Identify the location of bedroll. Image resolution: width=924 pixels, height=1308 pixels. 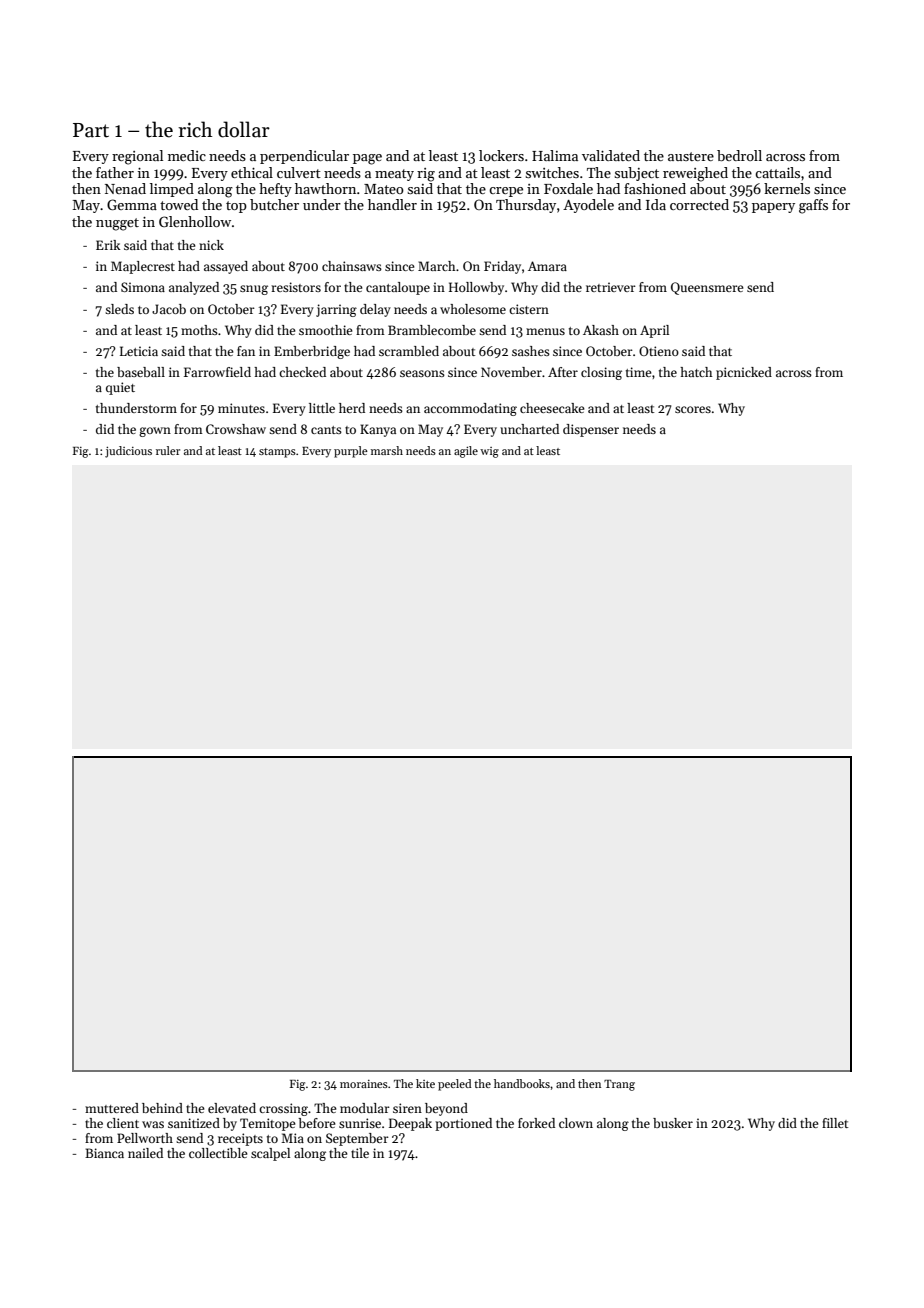
(739, 155).
